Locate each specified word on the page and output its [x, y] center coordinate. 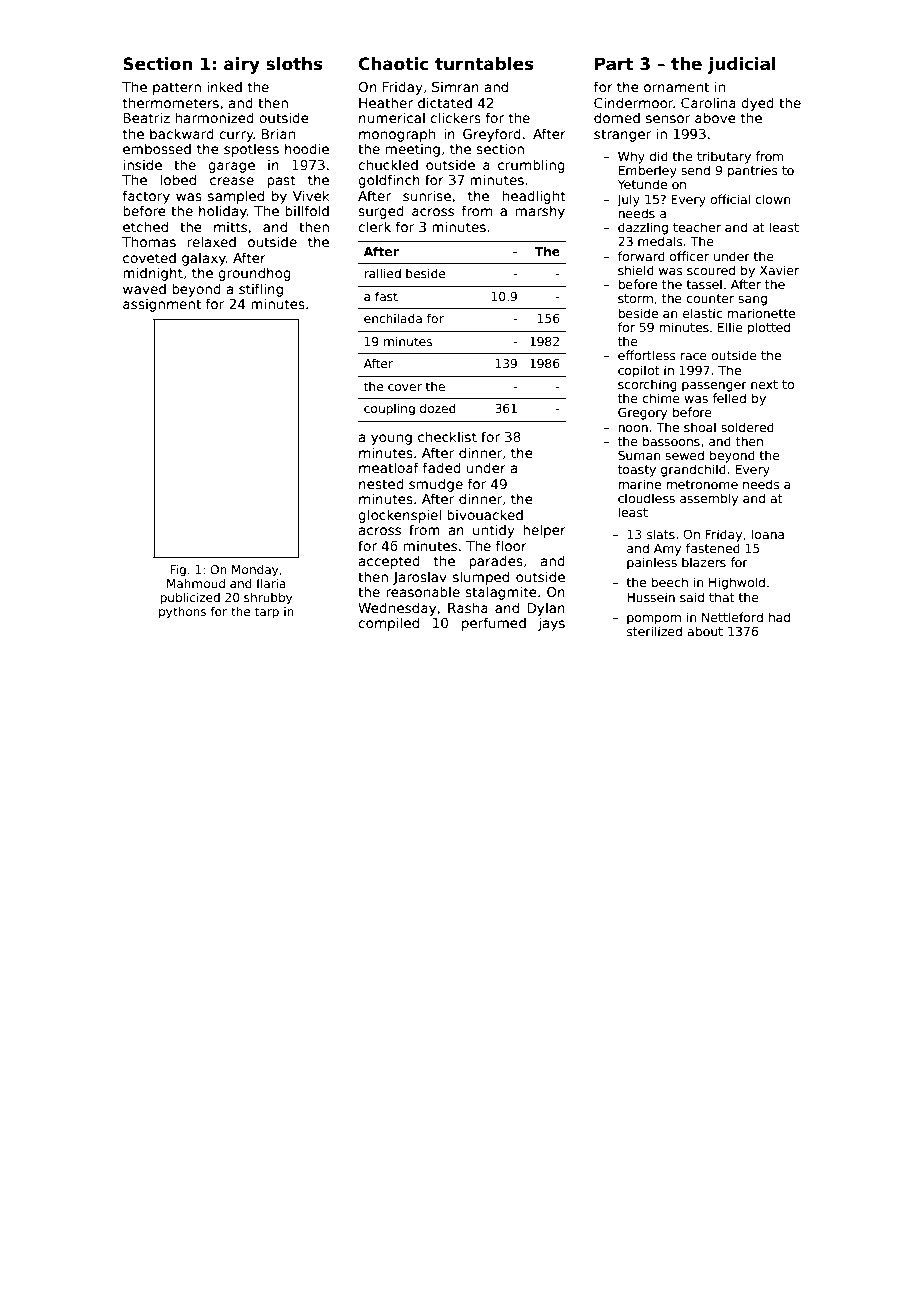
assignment [162, 305]
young [391, 439]
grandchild [693, 470]
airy [242, 65]
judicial [741, 65]
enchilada [393, 318]
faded [442, 467]
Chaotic [394, 64]
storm [635, 298]
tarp [267, 613]
